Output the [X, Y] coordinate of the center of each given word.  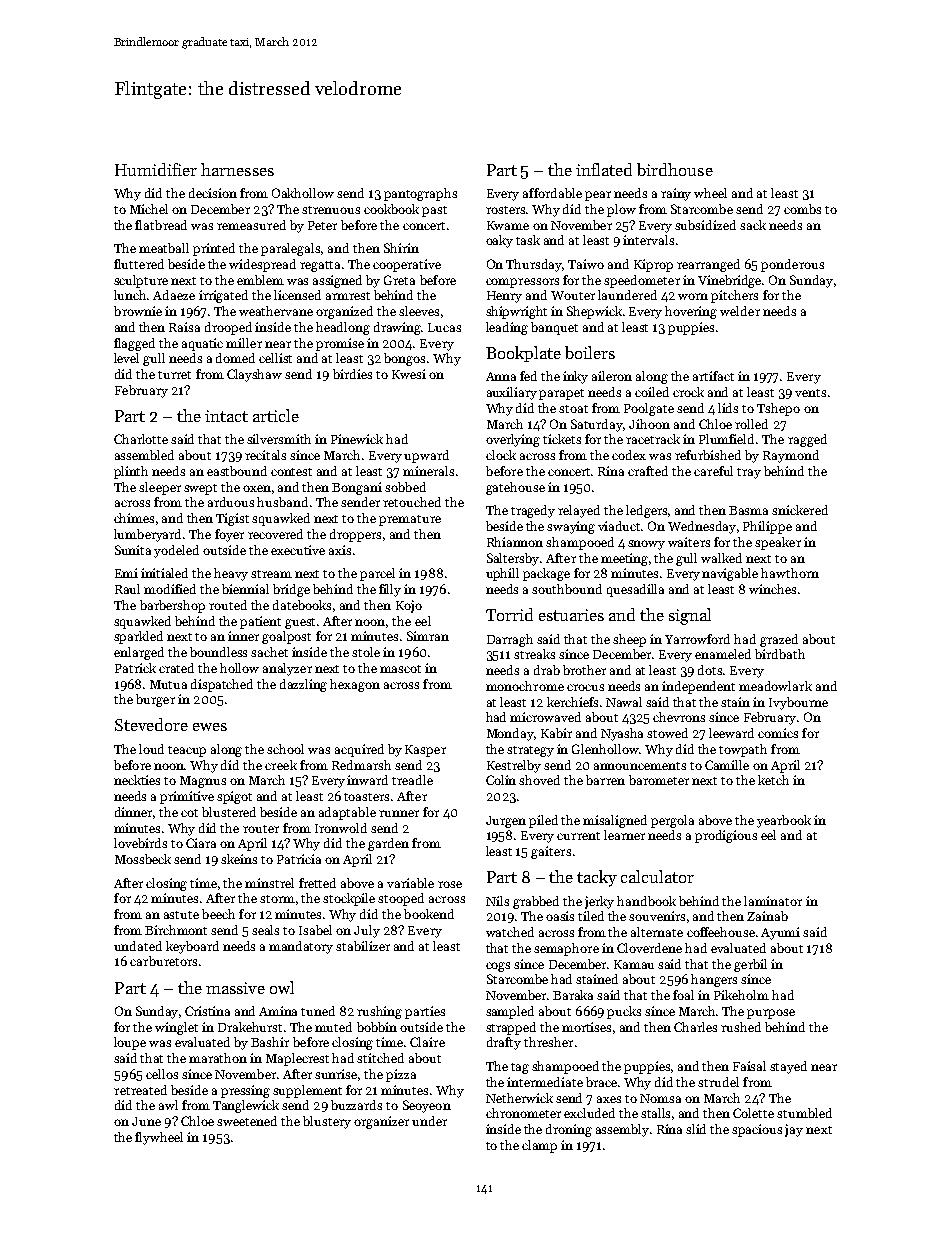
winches [772, 589]
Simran [428, 636]
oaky [499, 241]
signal [690, 616]
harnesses [237, 169]
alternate [657, 932]
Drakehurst [250, 1027]
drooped [228, 328]
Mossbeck [143, 859]
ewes [210, 727]
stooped [401, 899]
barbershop [172, 606]
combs [802, 209]
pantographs [420, 194]
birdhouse [675, 169]
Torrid [509, 614]
